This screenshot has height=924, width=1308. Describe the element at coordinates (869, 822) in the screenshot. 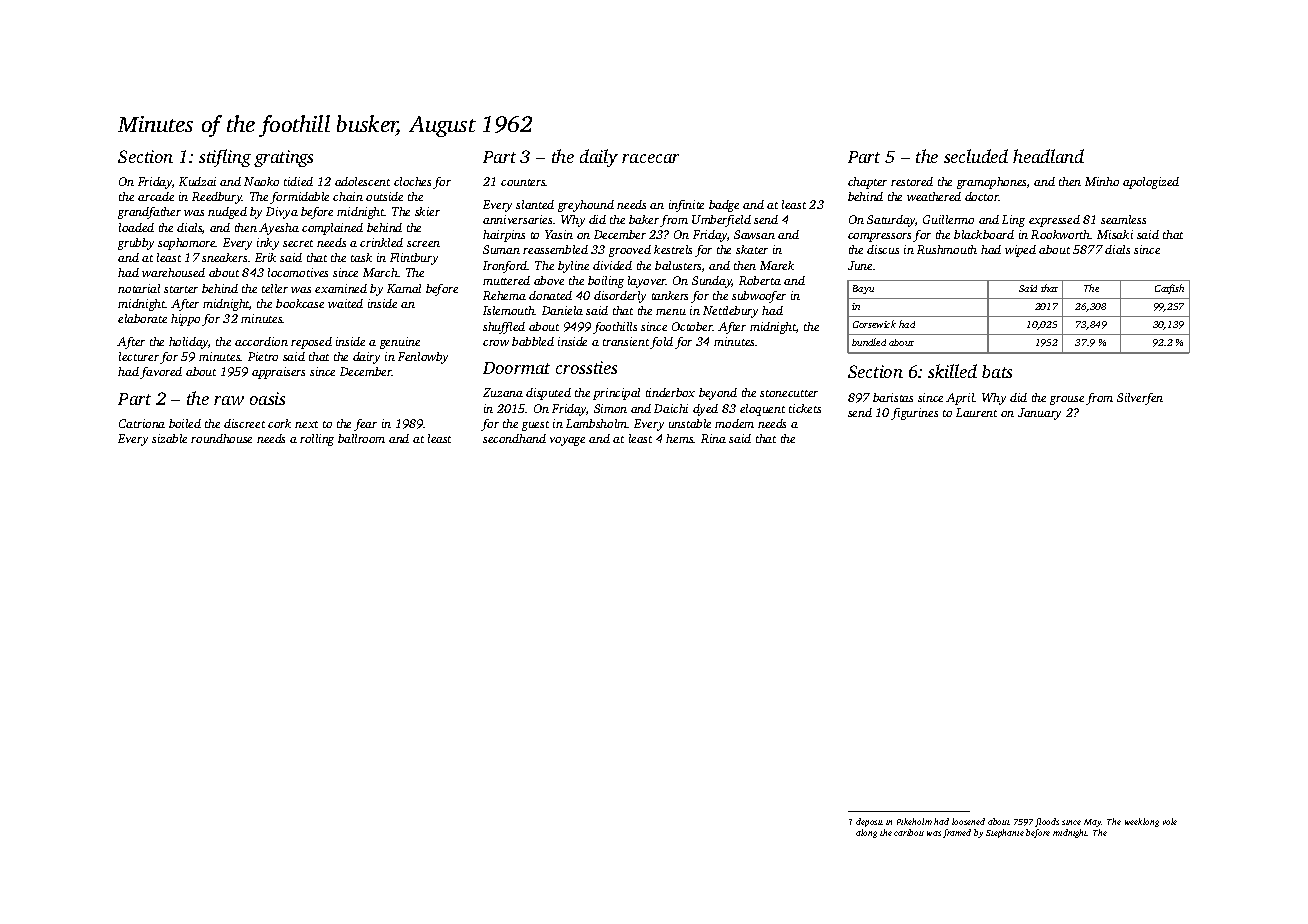

I see `deposit` at that location.
